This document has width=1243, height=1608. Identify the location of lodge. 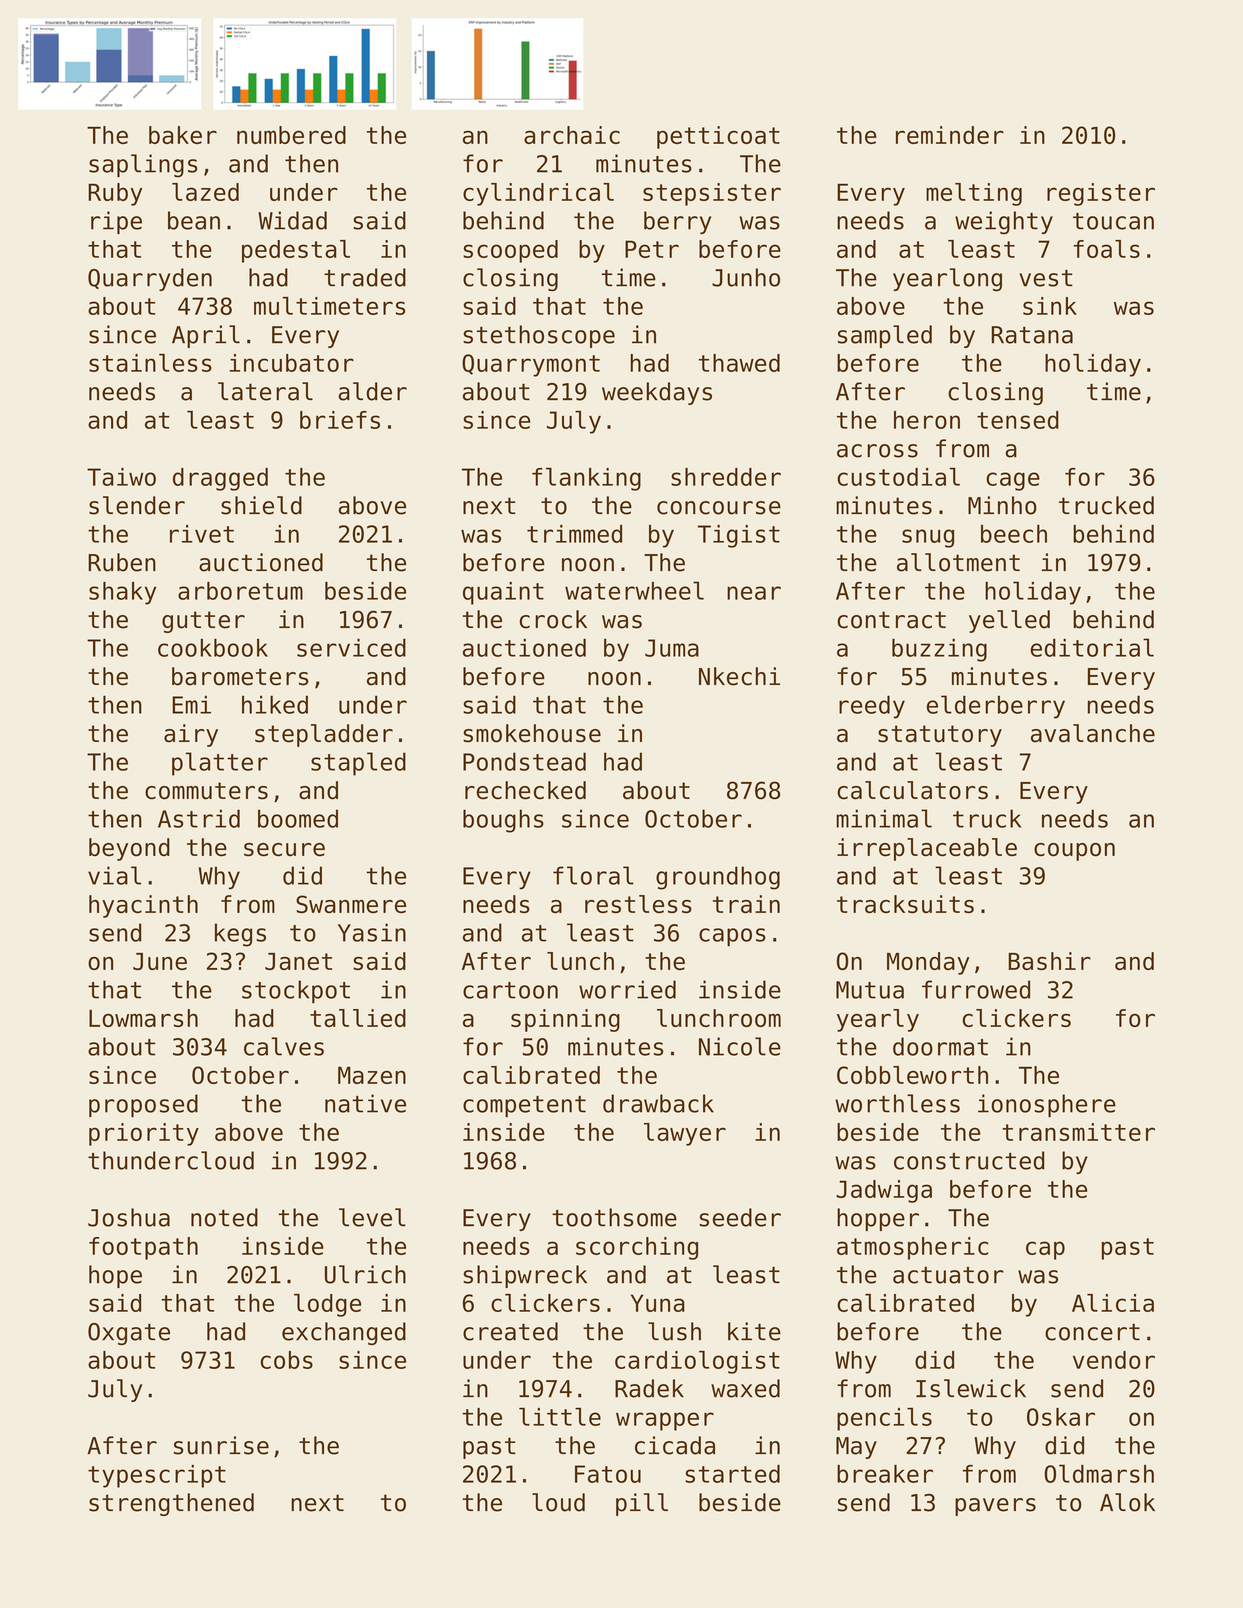
(327, 1305).
